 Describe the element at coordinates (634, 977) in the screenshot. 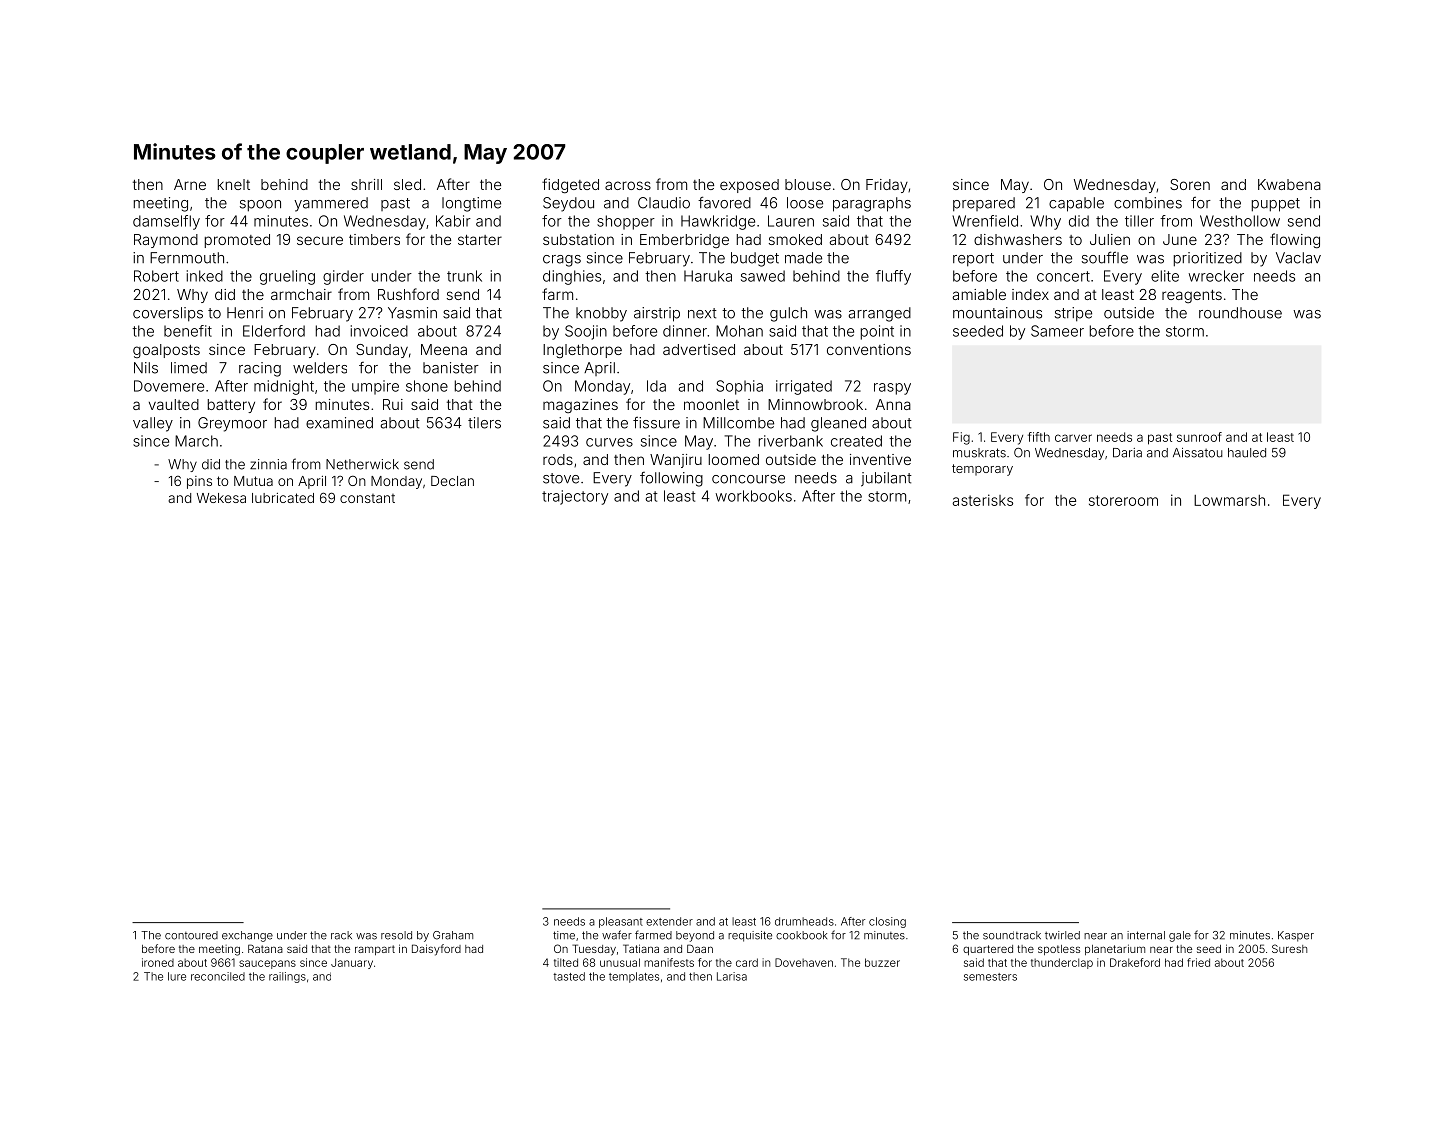

I see `templates` at that location.
